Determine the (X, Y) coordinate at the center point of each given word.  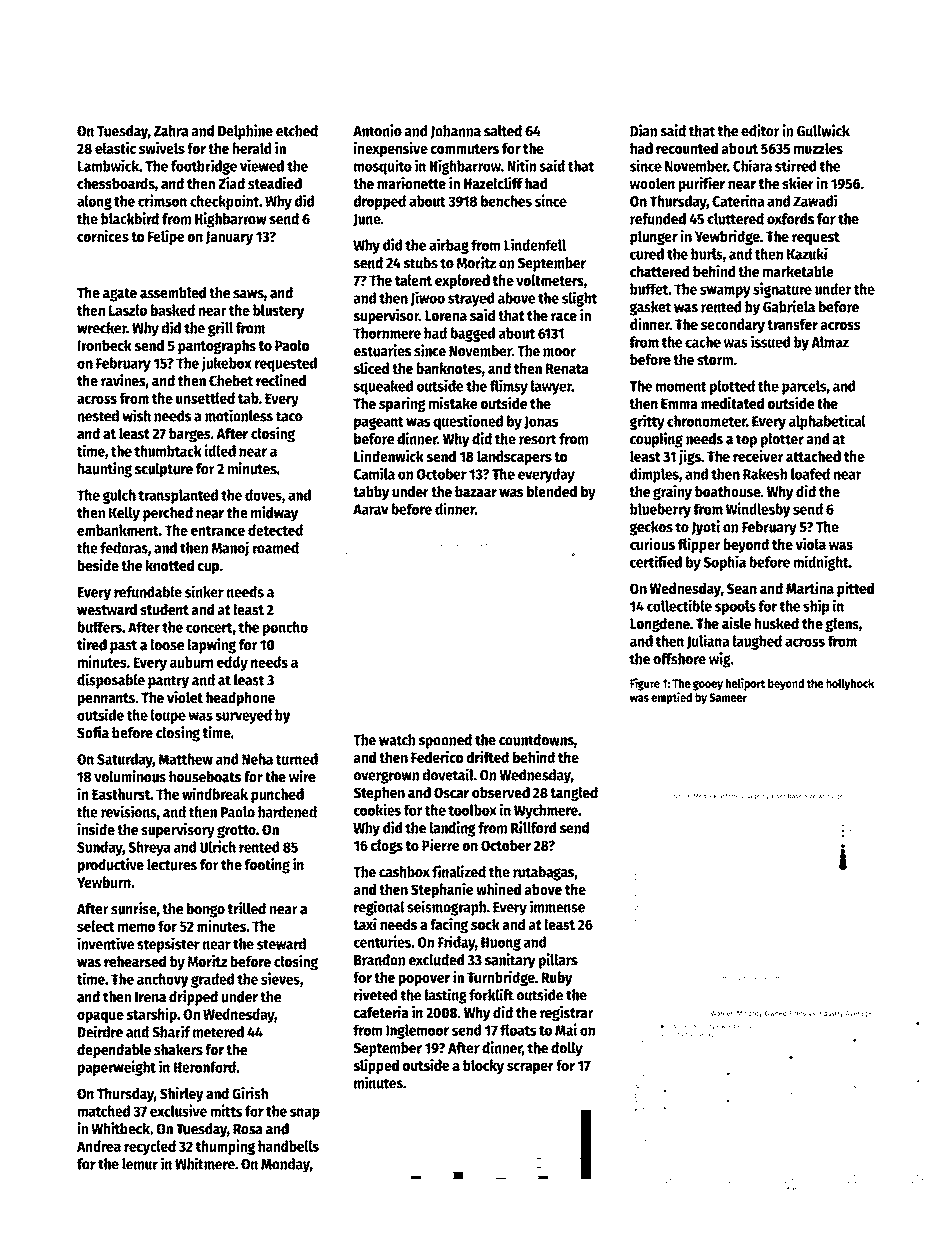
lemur (140, 1164)
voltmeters (550, 280)
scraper (530, 1068)
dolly (567, 1049)
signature (782, 290)
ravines (123, 380)
